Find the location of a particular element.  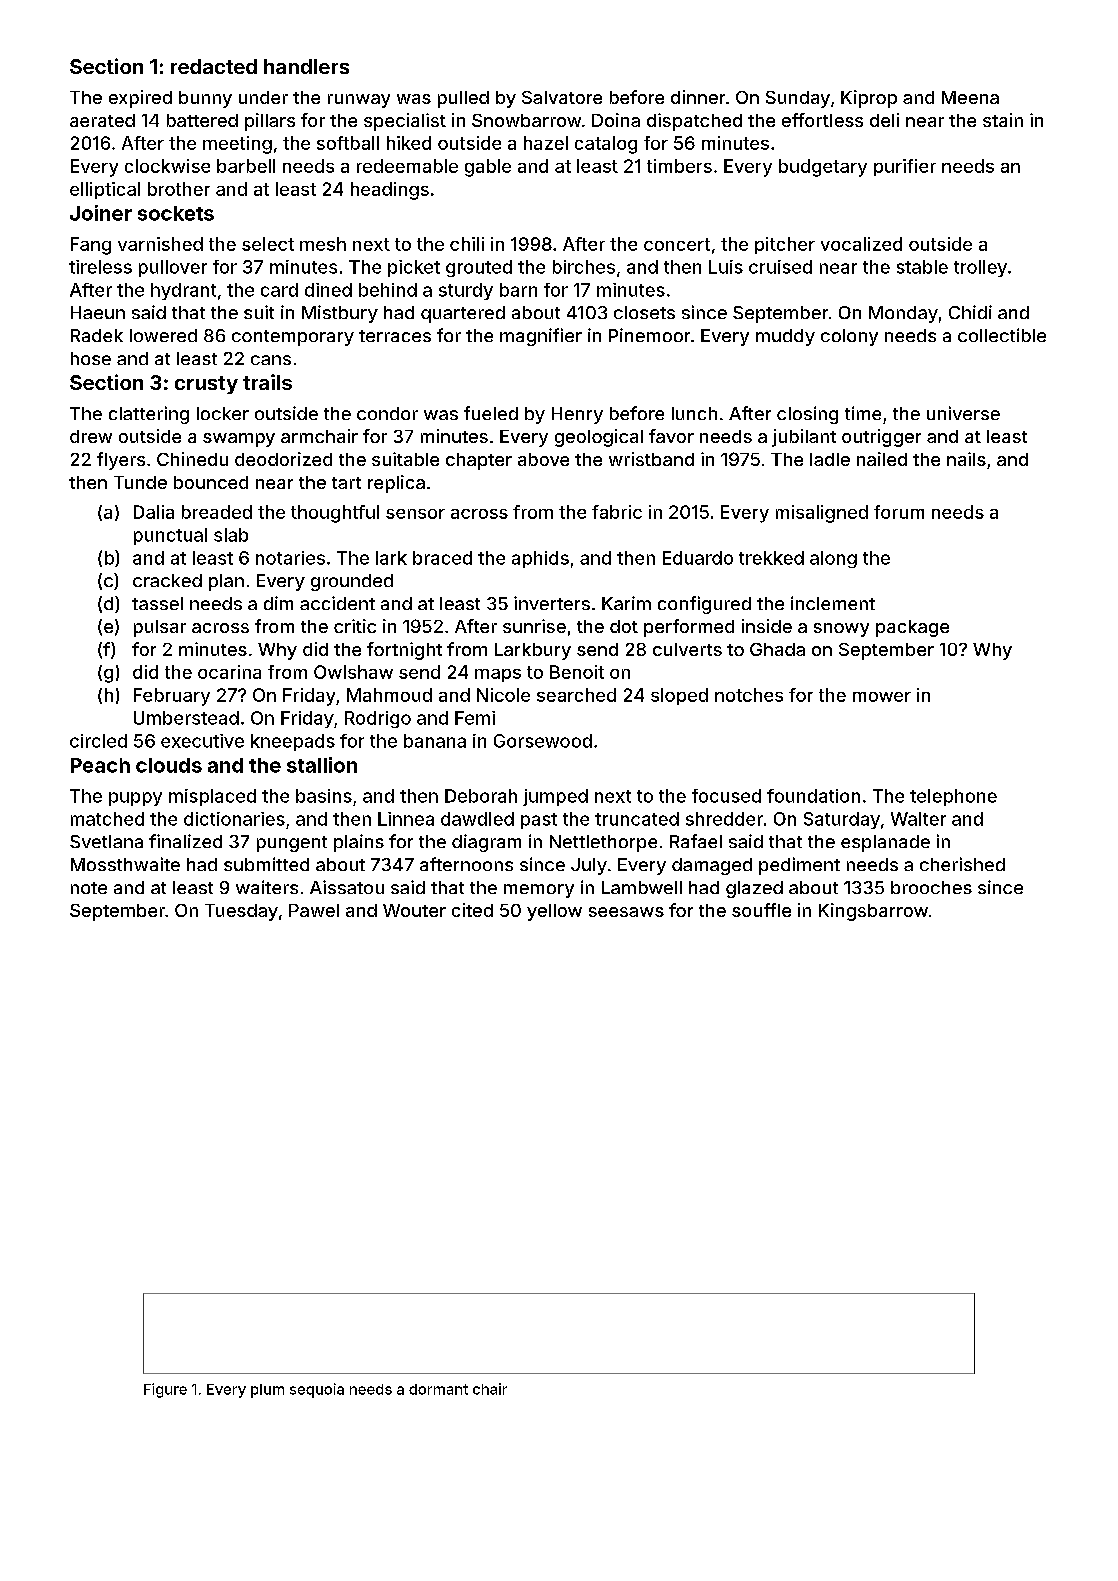

redacted is located at coordinates (214, 66).
